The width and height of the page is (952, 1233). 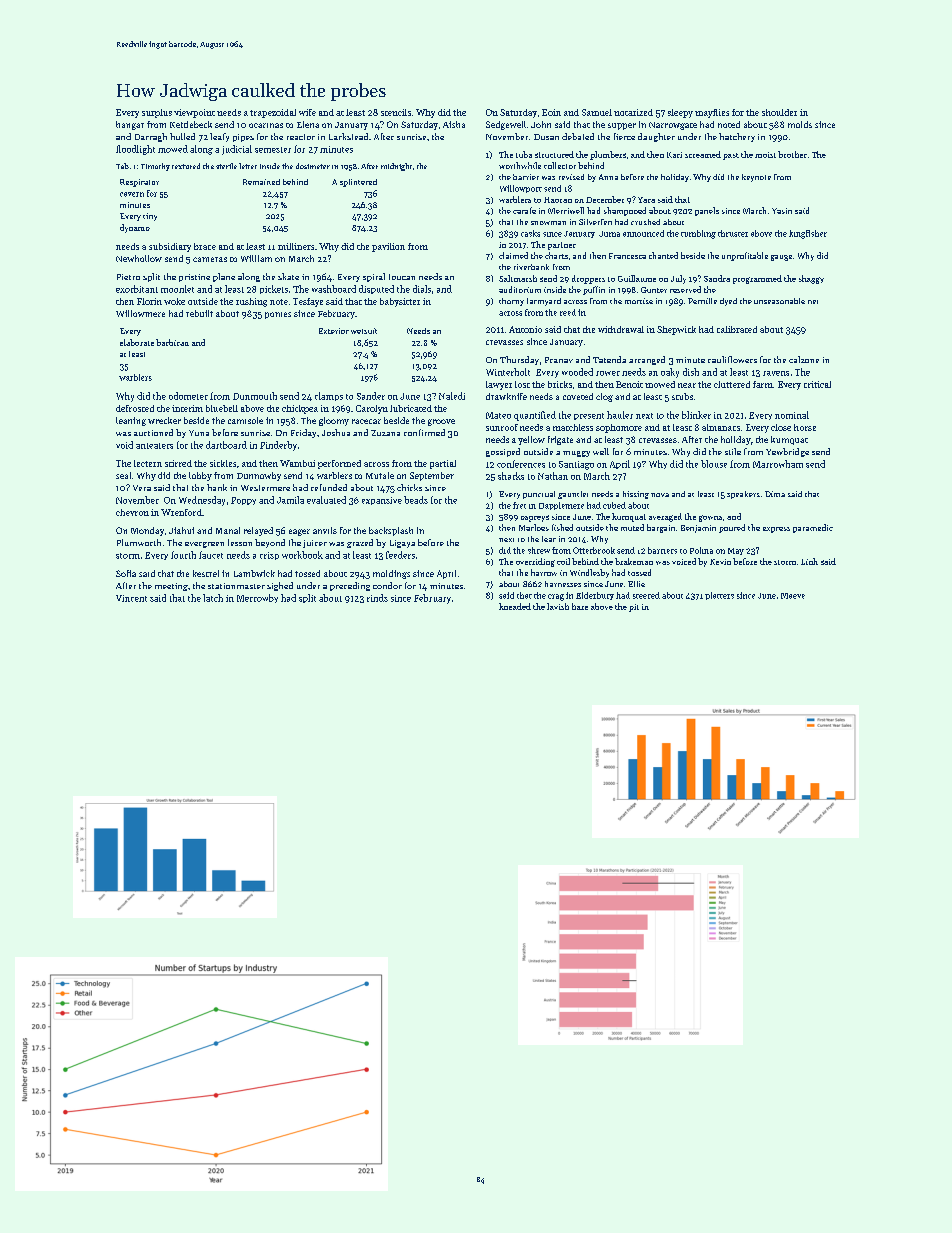 What do you see at coordinates (200, 476) in the page?
I see `lobby` at bounding box center [200, 476].
